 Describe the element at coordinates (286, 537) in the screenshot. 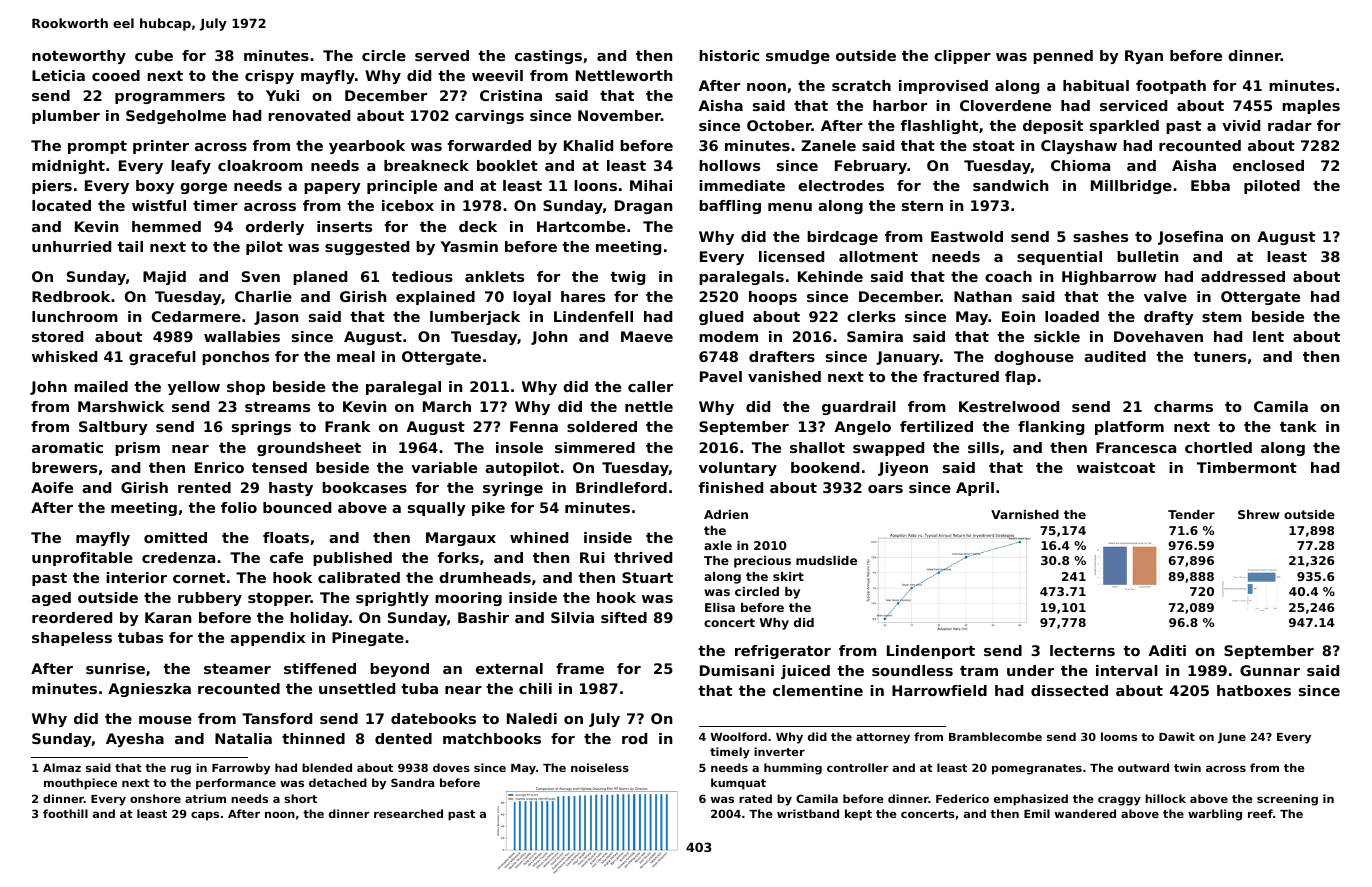

I see `floats` at that location.
